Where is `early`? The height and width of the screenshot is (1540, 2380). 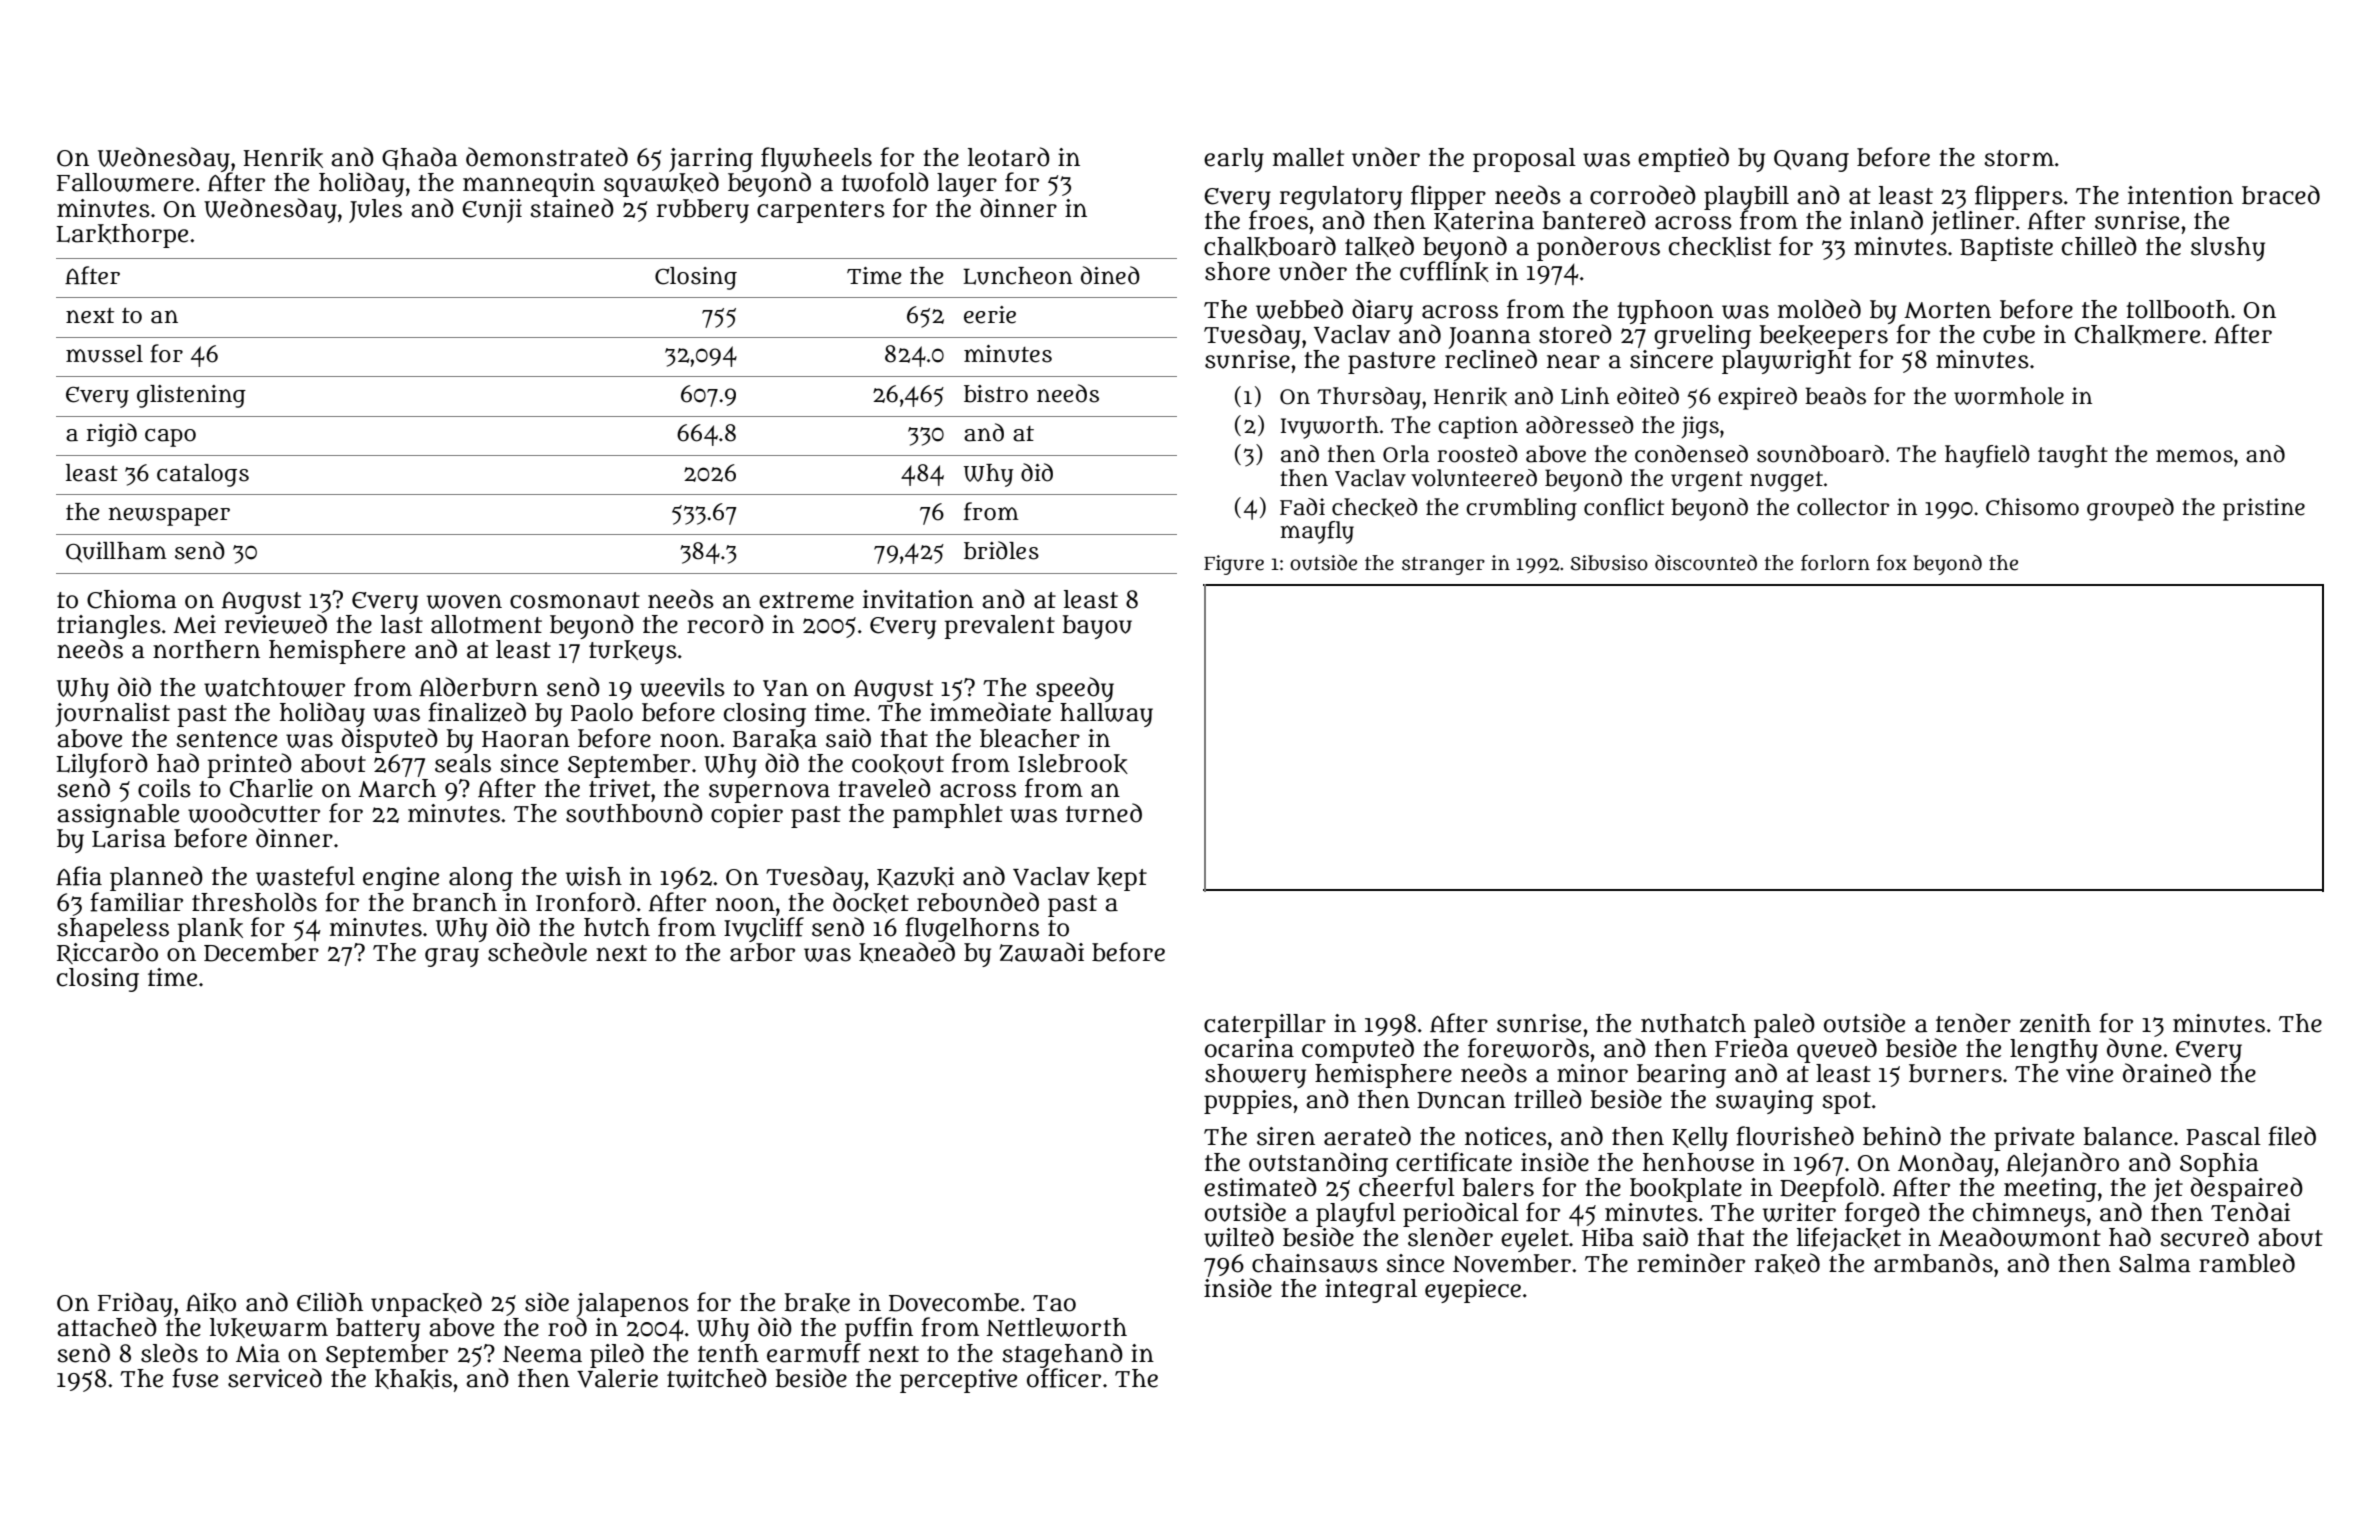
early is located at coordinates (1234, 160).
